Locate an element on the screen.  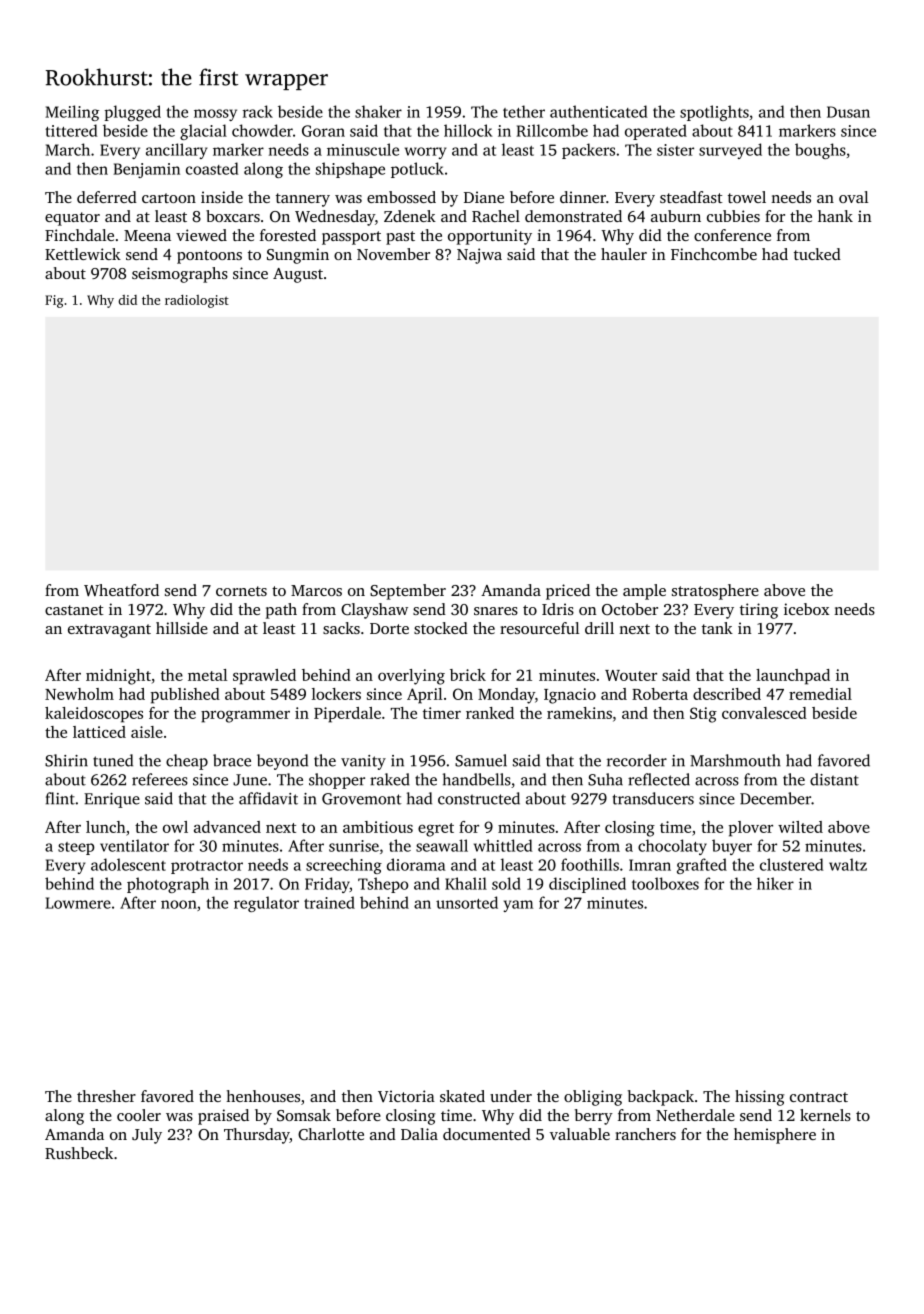
mossy is located at coordinates (215, 115).
